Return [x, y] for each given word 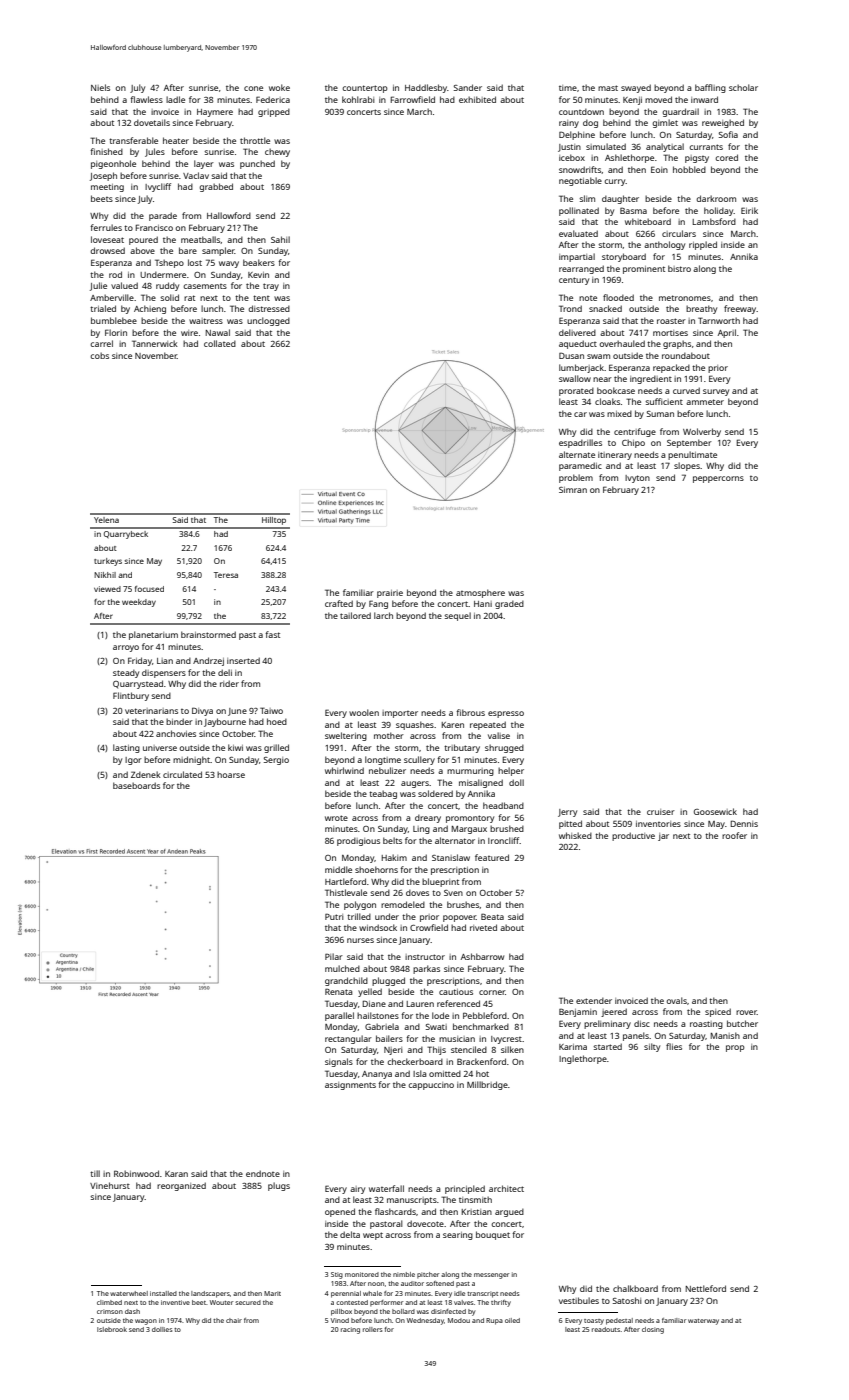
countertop [365, 89]
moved [658, 99]
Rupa [494, 1321]
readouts [606, 1329]
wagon [146, 1322]
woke [279, 87]
